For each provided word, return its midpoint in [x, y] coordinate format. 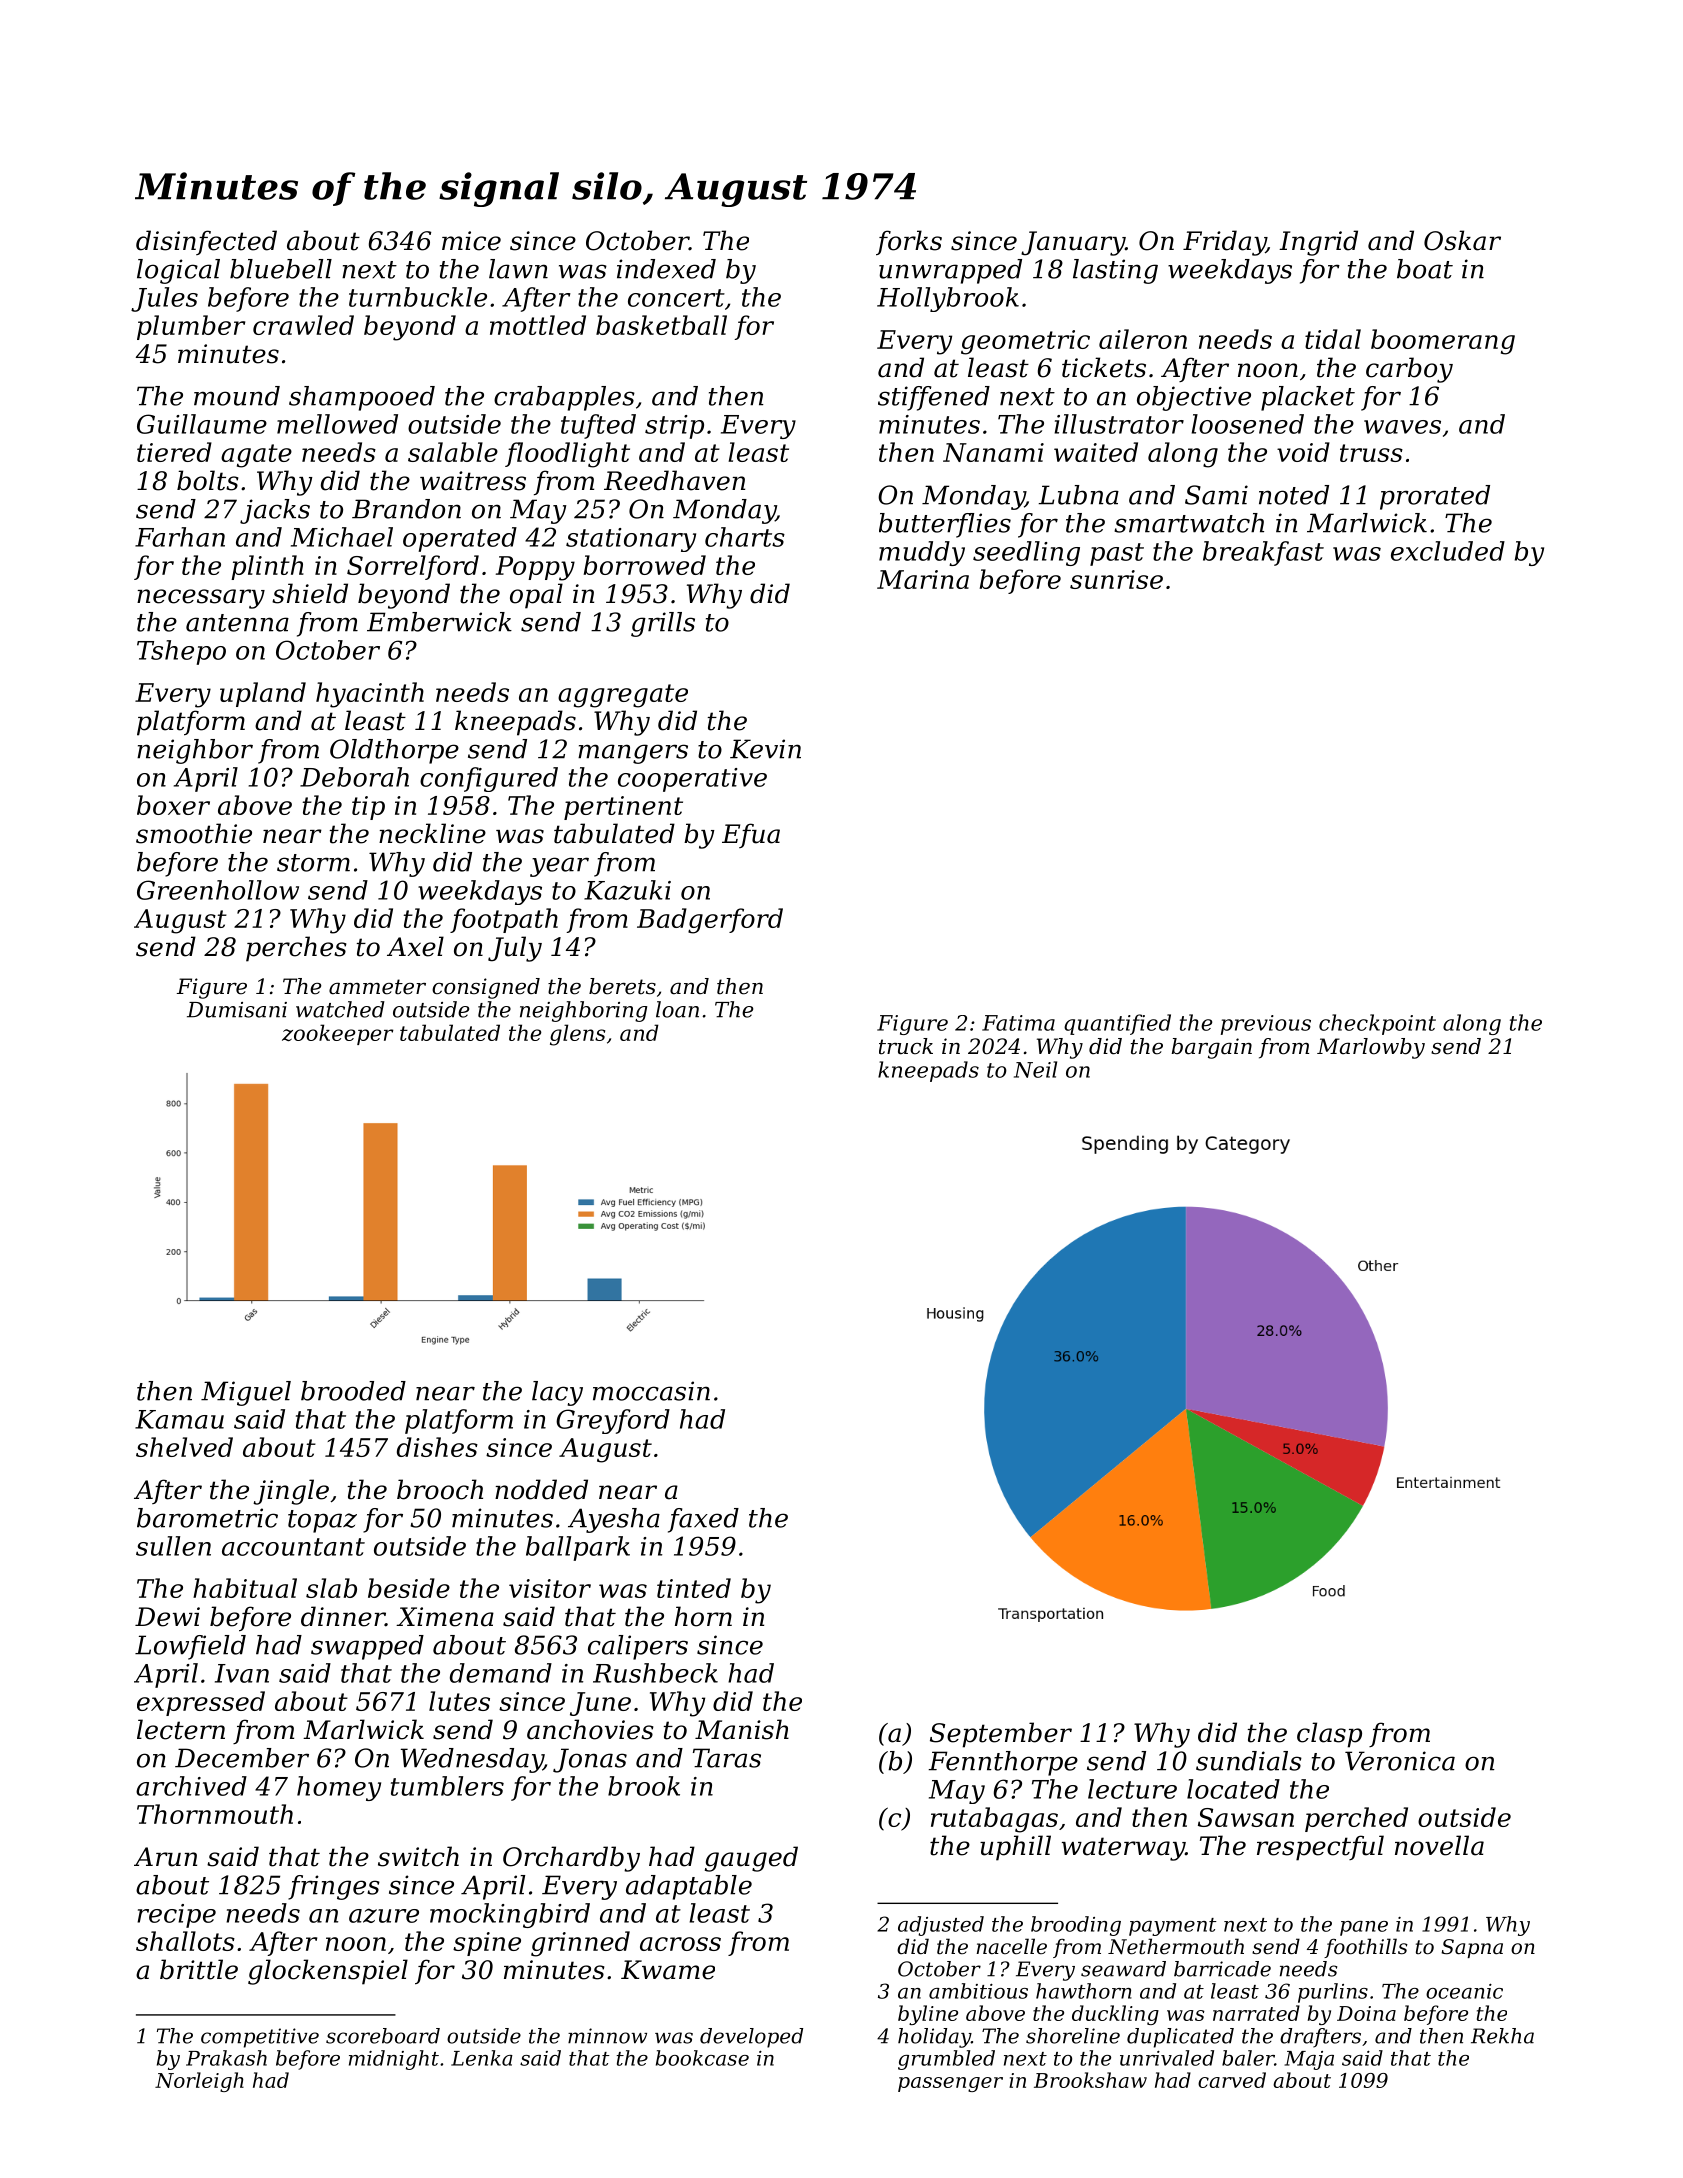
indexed [666, 269]
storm [313, 863]
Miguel [246, 1393]
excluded [1448, 551]
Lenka [482, 2058]
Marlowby [1371, 1048]
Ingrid [1318, 243]
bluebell [281, 269]
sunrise [1116, 579]
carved [1232, 2080]
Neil [1035, 1069]
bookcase [702, 2058]
